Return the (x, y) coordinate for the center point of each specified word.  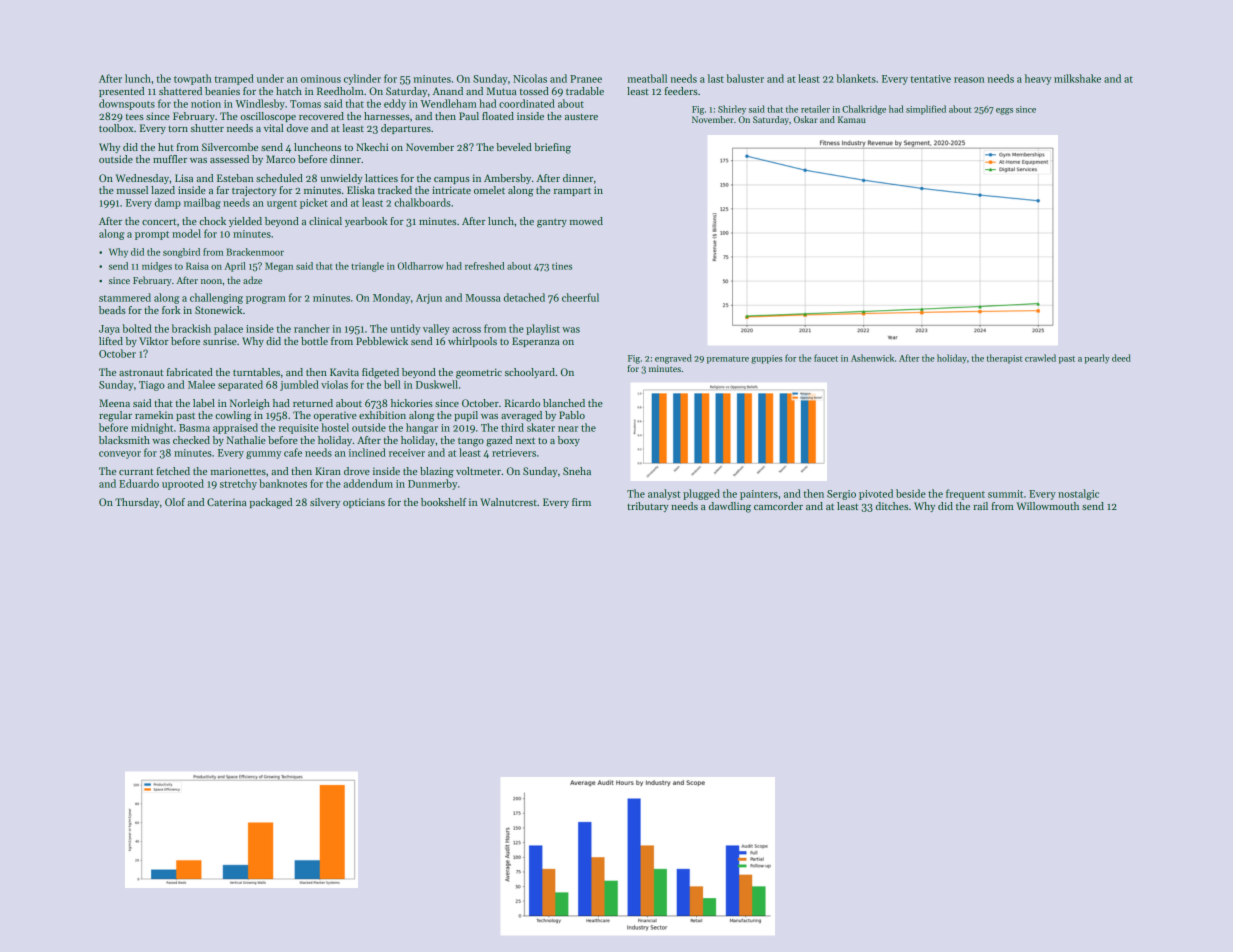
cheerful (580, 297)
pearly (1097, 359)
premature (728, 360)
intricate (451, 190)
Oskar (805, 119)
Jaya (109, 330)
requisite (299, 429)
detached (524, 297)
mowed (586, 221)
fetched (173, 471)
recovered (321, 116)
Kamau (852, 119)
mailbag (202, 203)
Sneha (577, 471)
